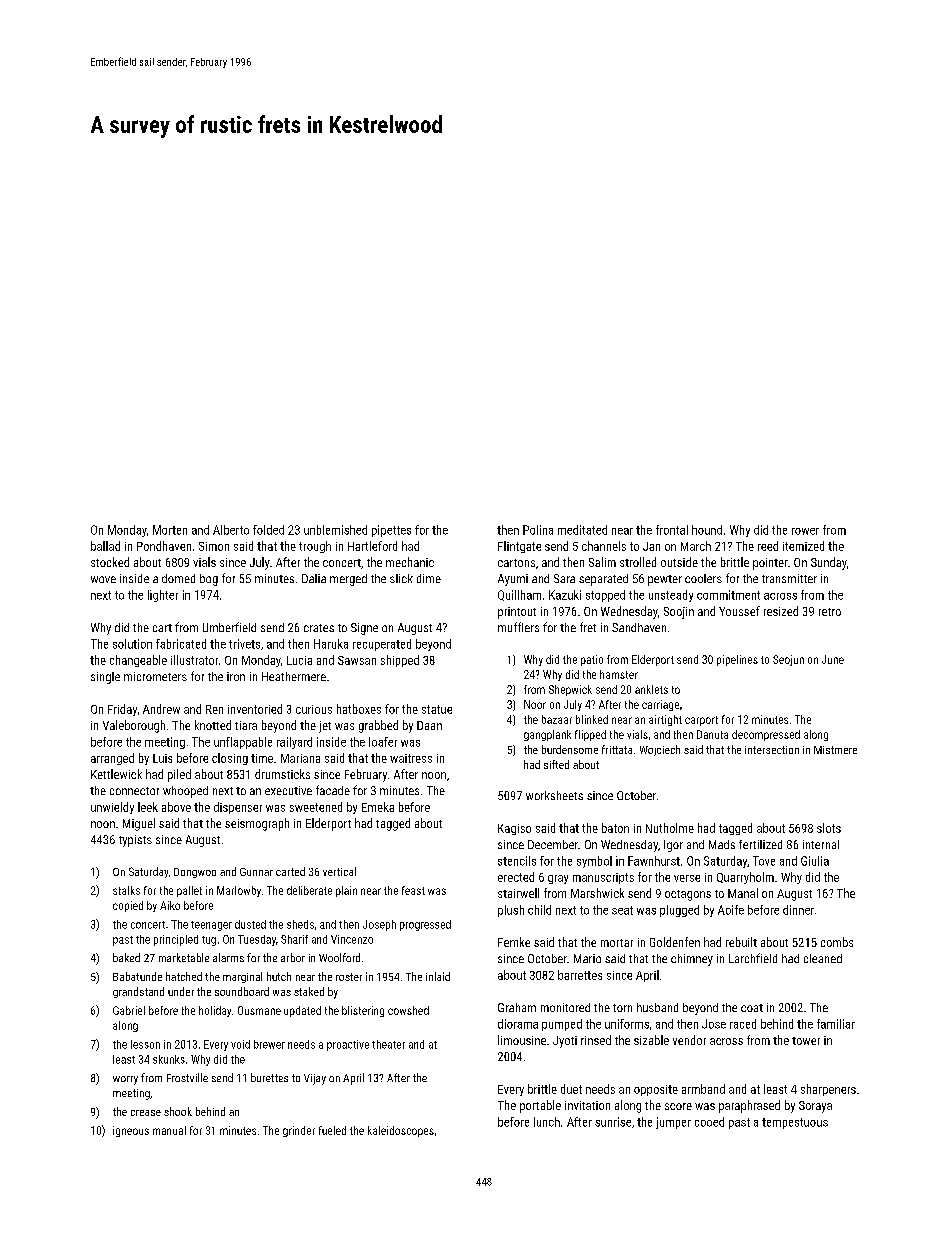  I want to click on worksheets, so click(554, 795).
